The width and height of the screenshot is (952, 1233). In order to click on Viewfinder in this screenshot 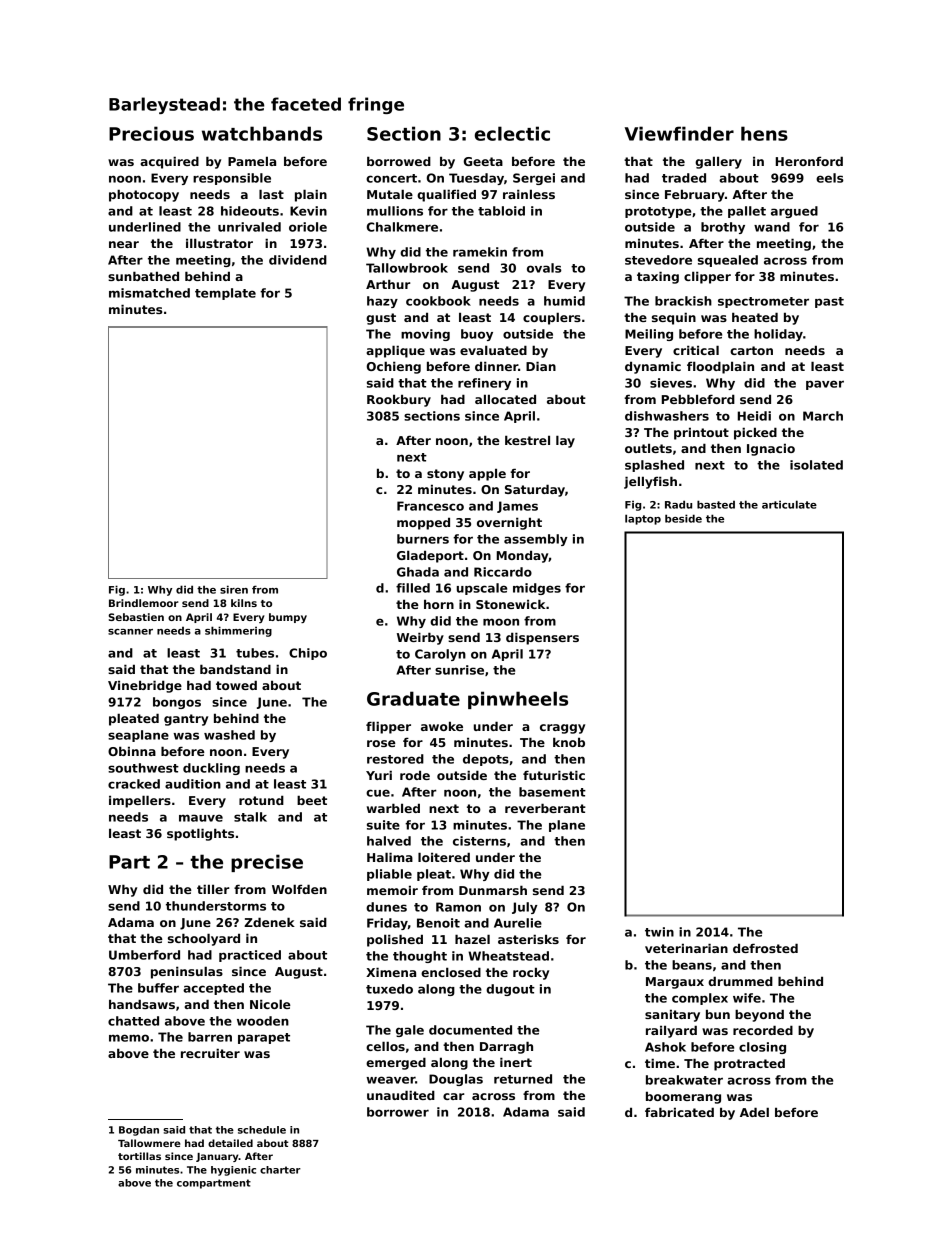, I will do `click(679, 133)`.
